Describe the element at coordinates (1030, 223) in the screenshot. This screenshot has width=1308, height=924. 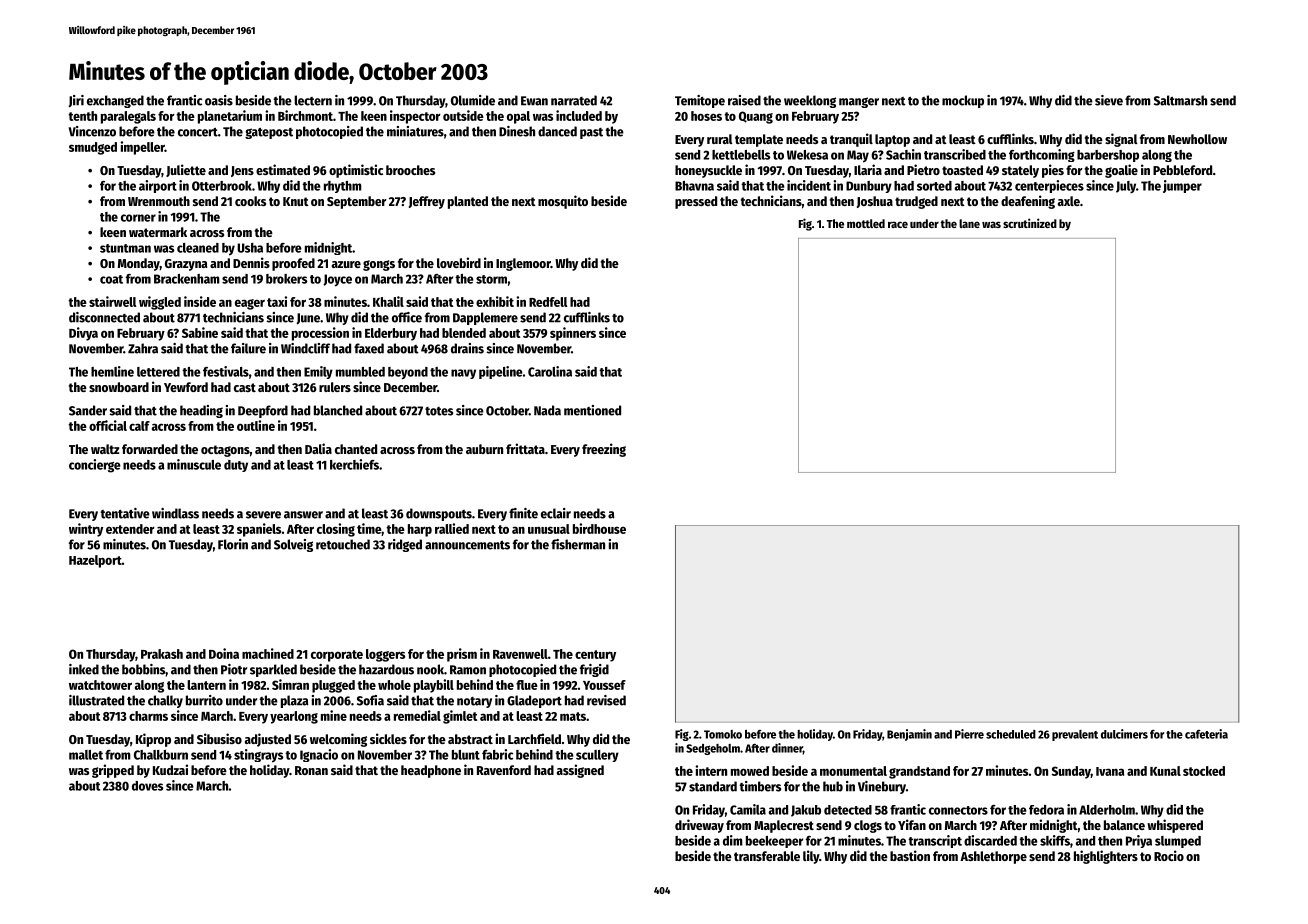
I see `scrutinized` at that location.
